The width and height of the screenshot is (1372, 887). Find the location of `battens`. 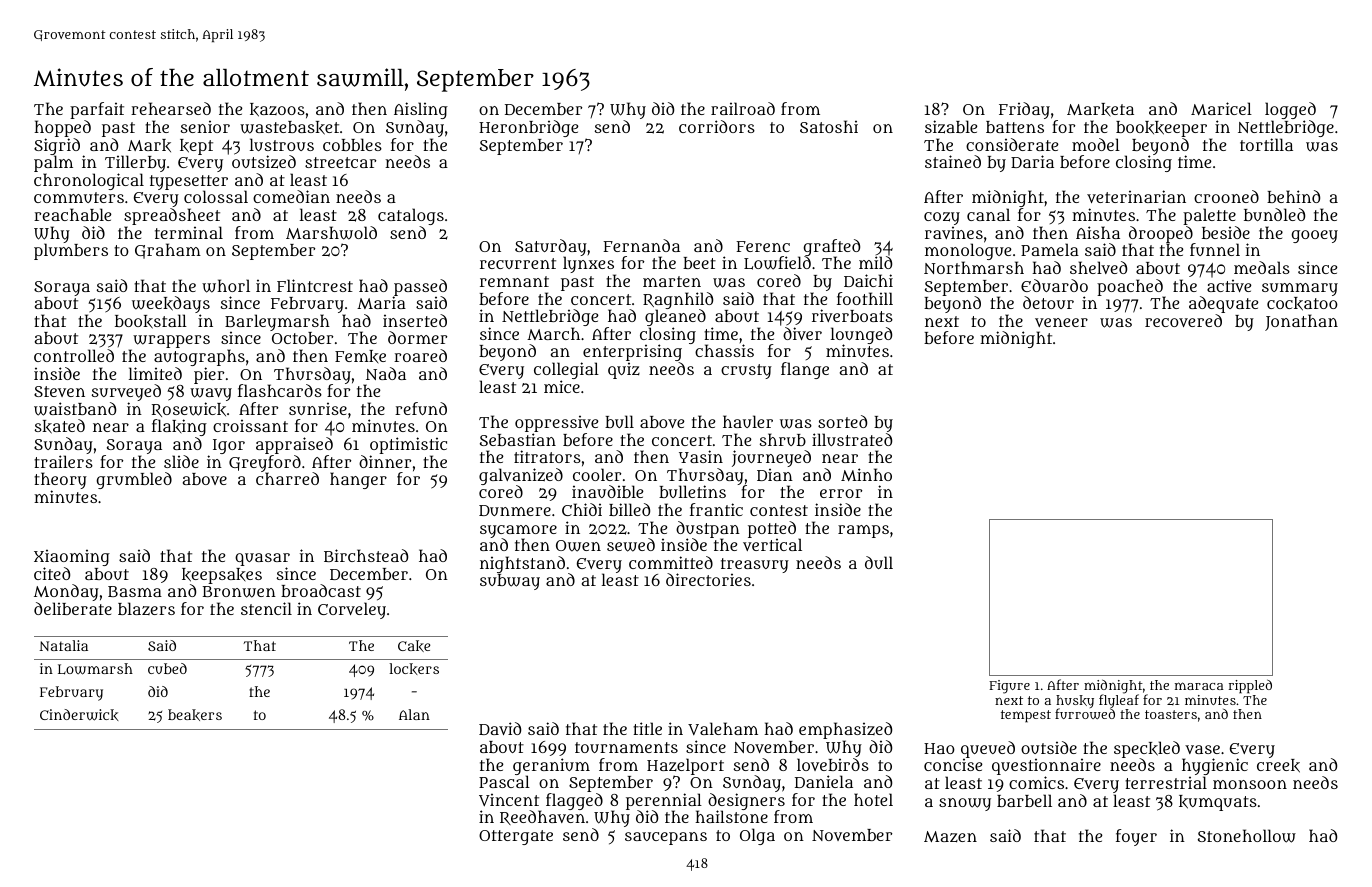

battens is located at coordinates (1015, 127).
